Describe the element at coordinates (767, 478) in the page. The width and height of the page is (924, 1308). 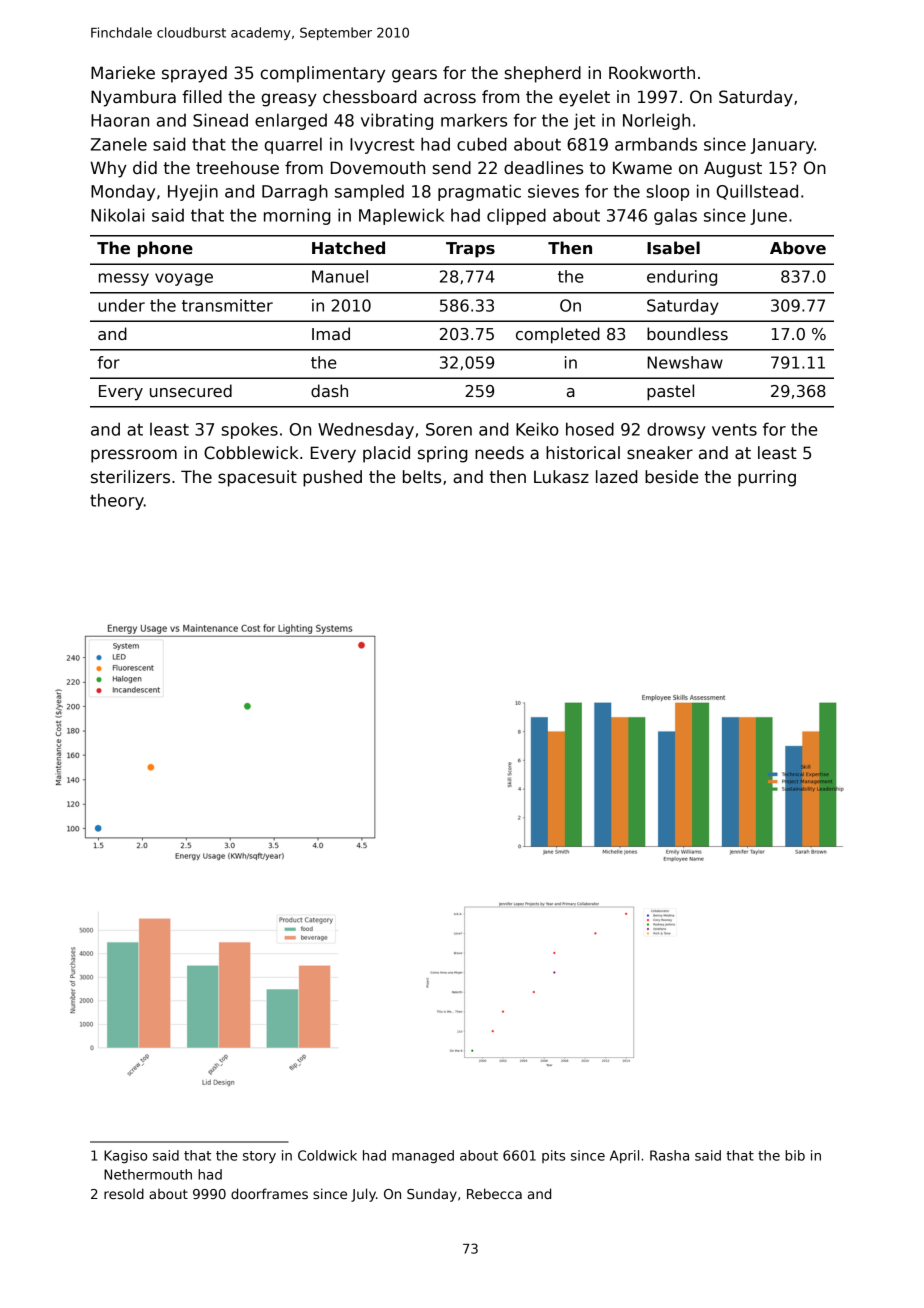
I see `purring` at that location.
